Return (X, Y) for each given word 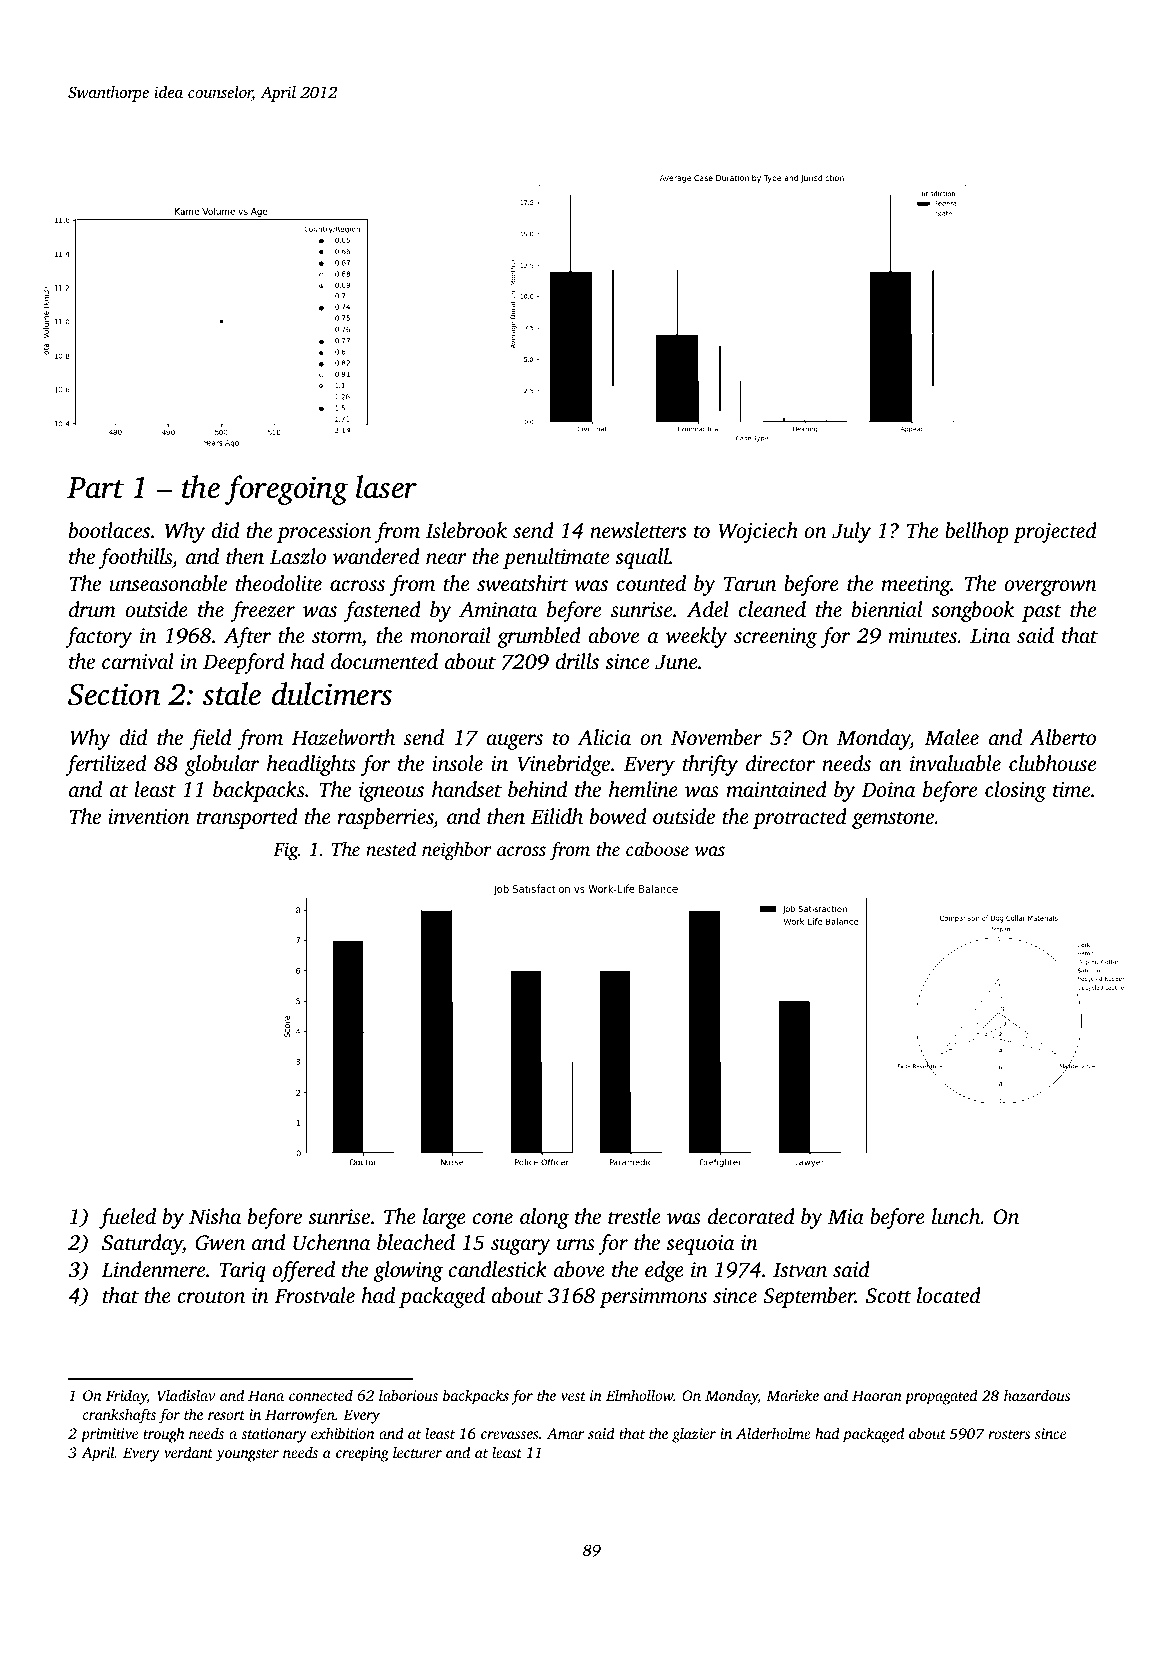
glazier (694, 1435)
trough (163, 1435)
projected (1055, 532)
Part (95, 488)
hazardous (1037, 1395)
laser (386, 487)
